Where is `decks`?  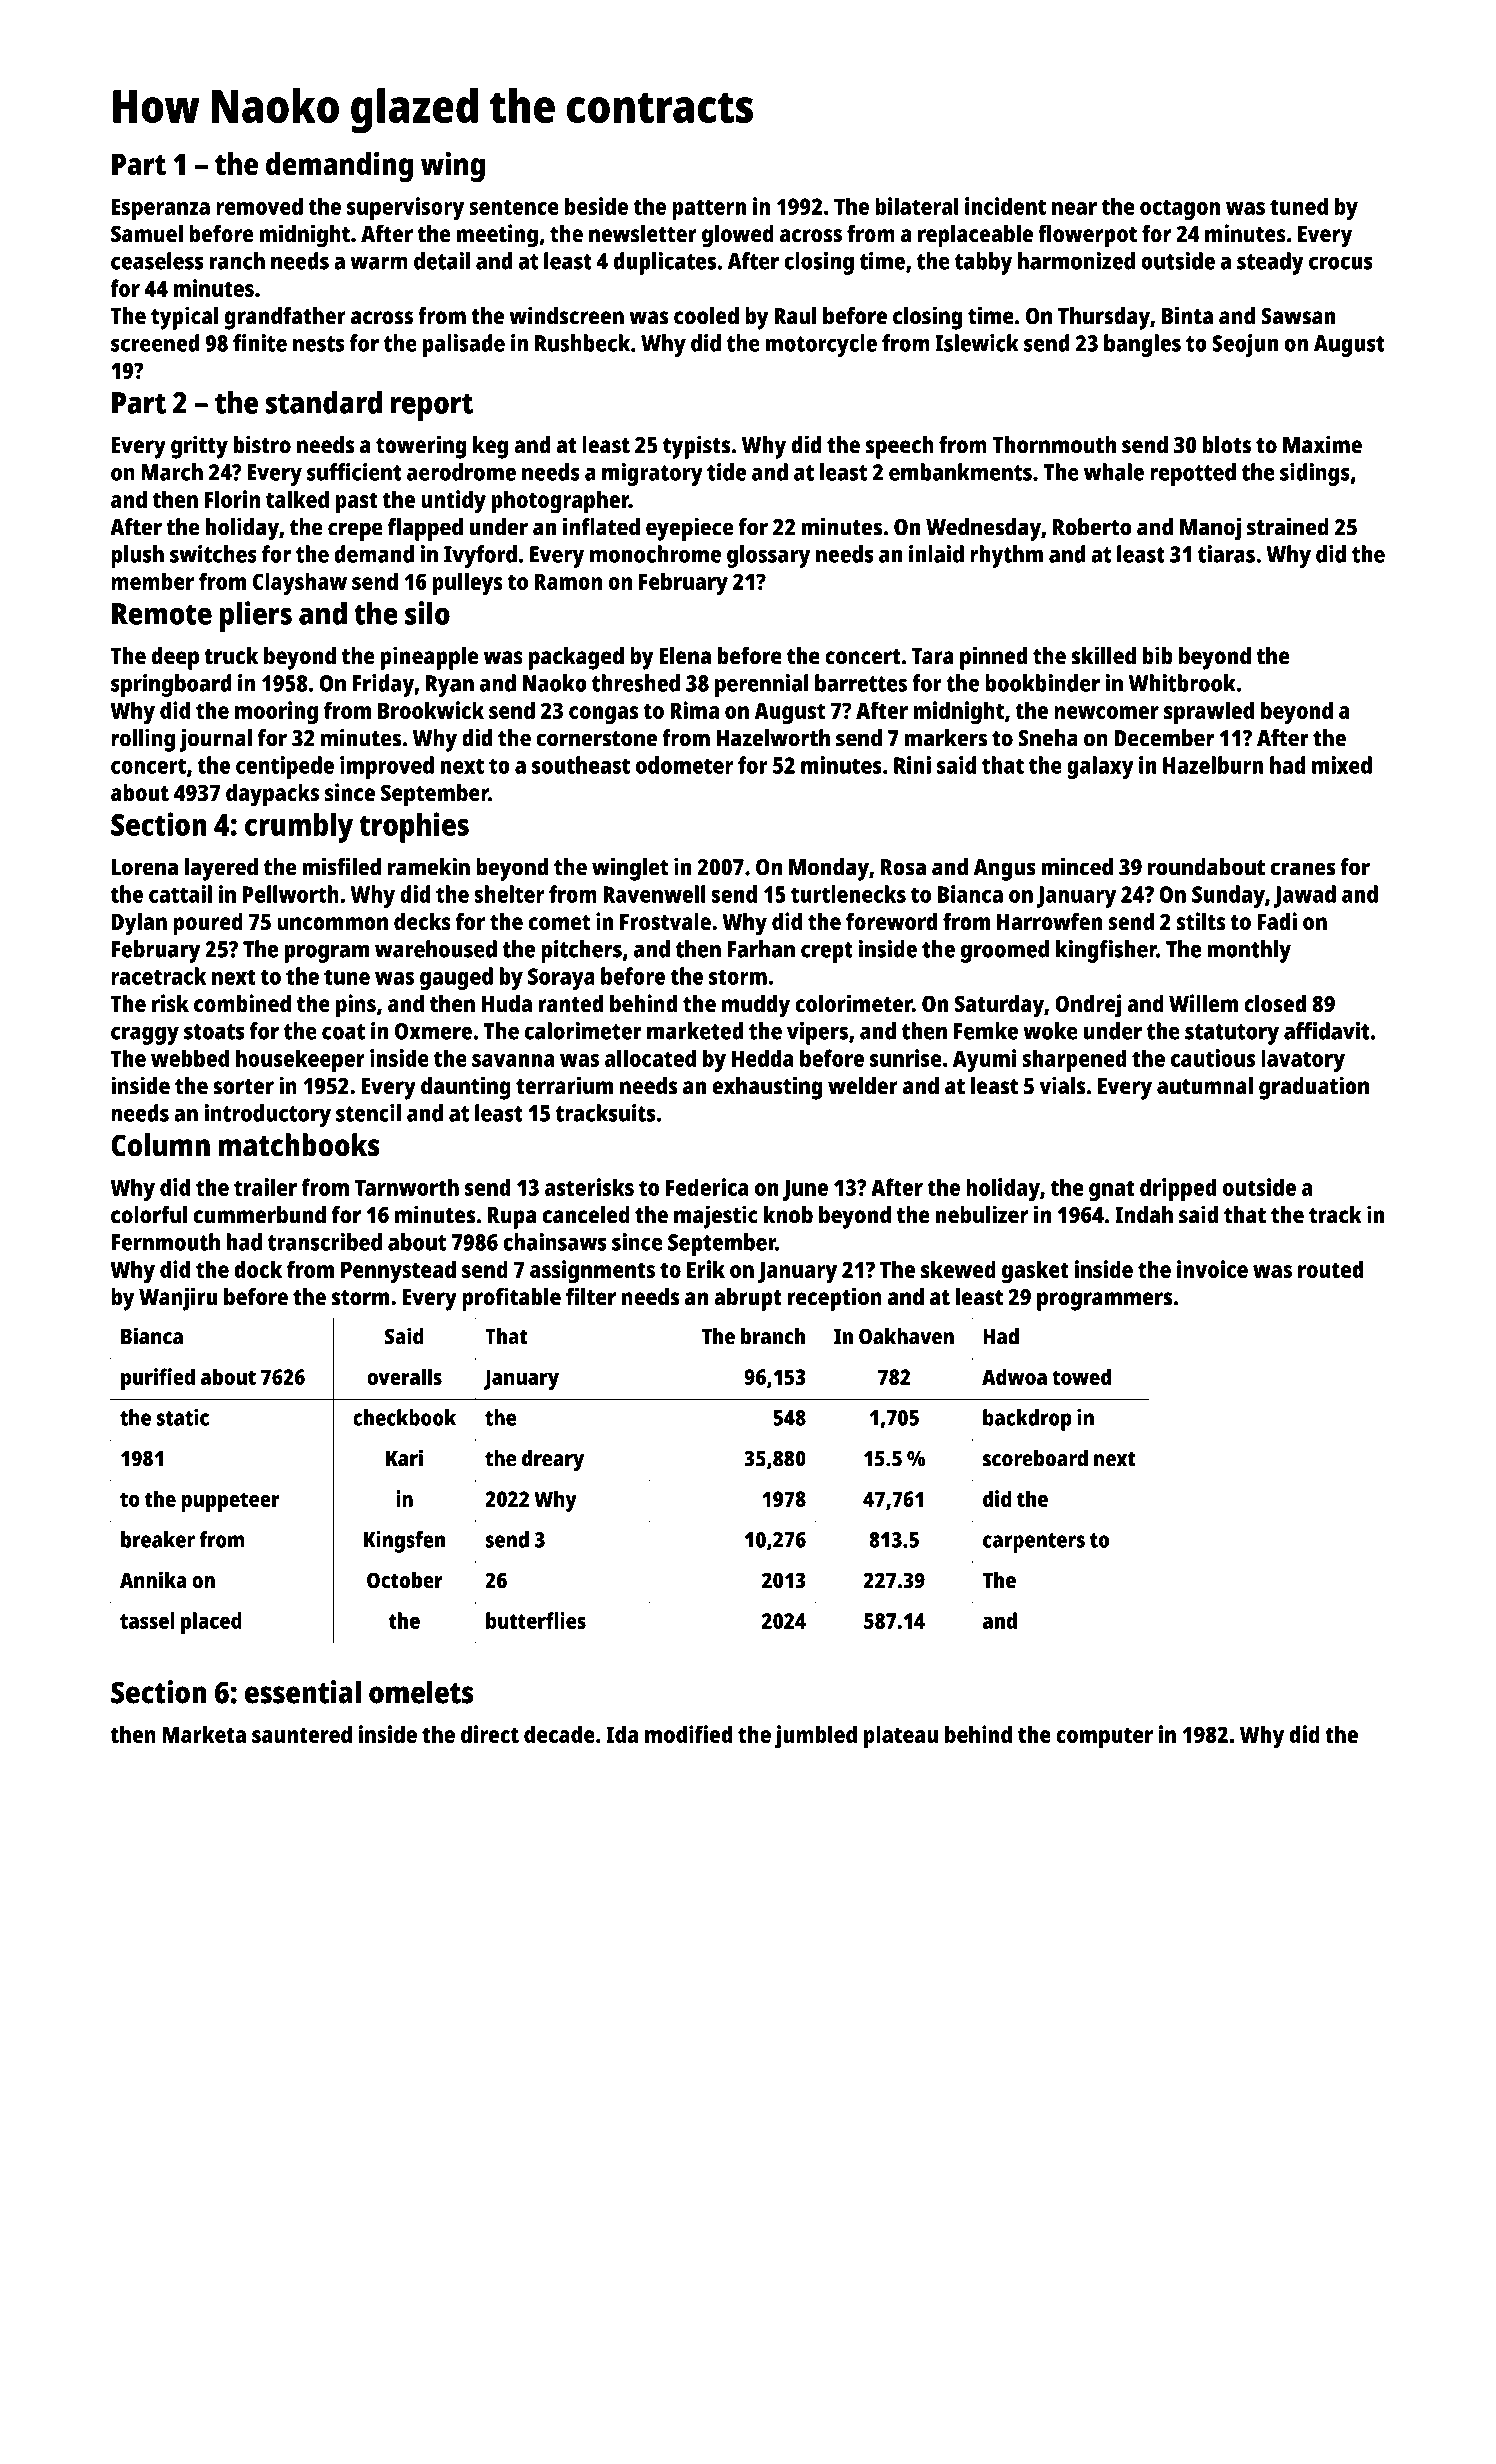 decks is located at coordinates (422, 921).
